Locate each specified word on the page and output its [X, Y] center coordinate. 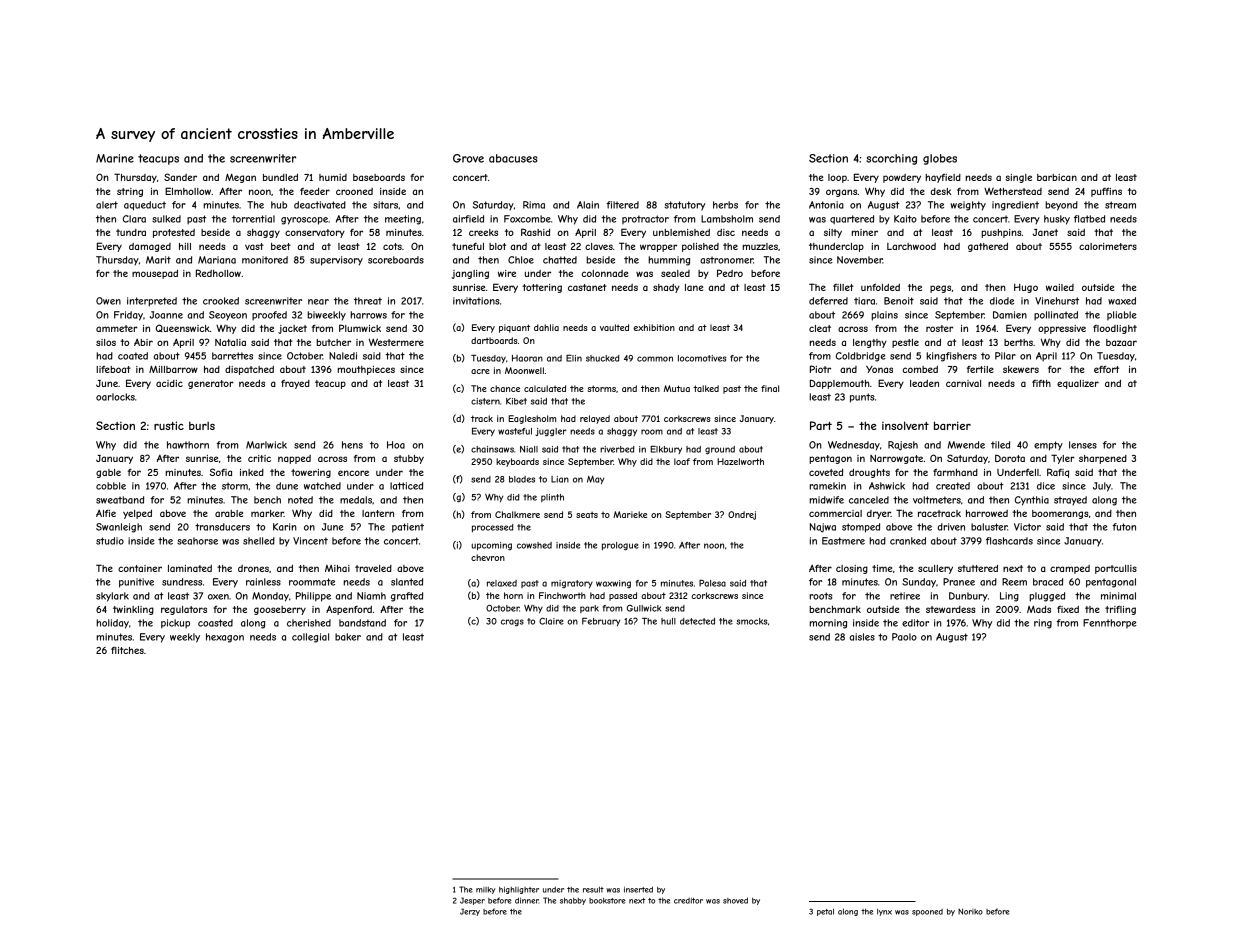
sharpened [1103, 459]
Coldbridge [861, 357]
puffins [1106, 192]
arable [229, 513]
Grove [468, 158]
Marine [115, 158]
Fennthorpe [1110, 623]
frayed [295, 384]
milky [485, 890]
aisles [862, 637]
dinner [527, 900]
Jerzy [470, 912]
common [655, 359]
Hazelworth [740, 461]
